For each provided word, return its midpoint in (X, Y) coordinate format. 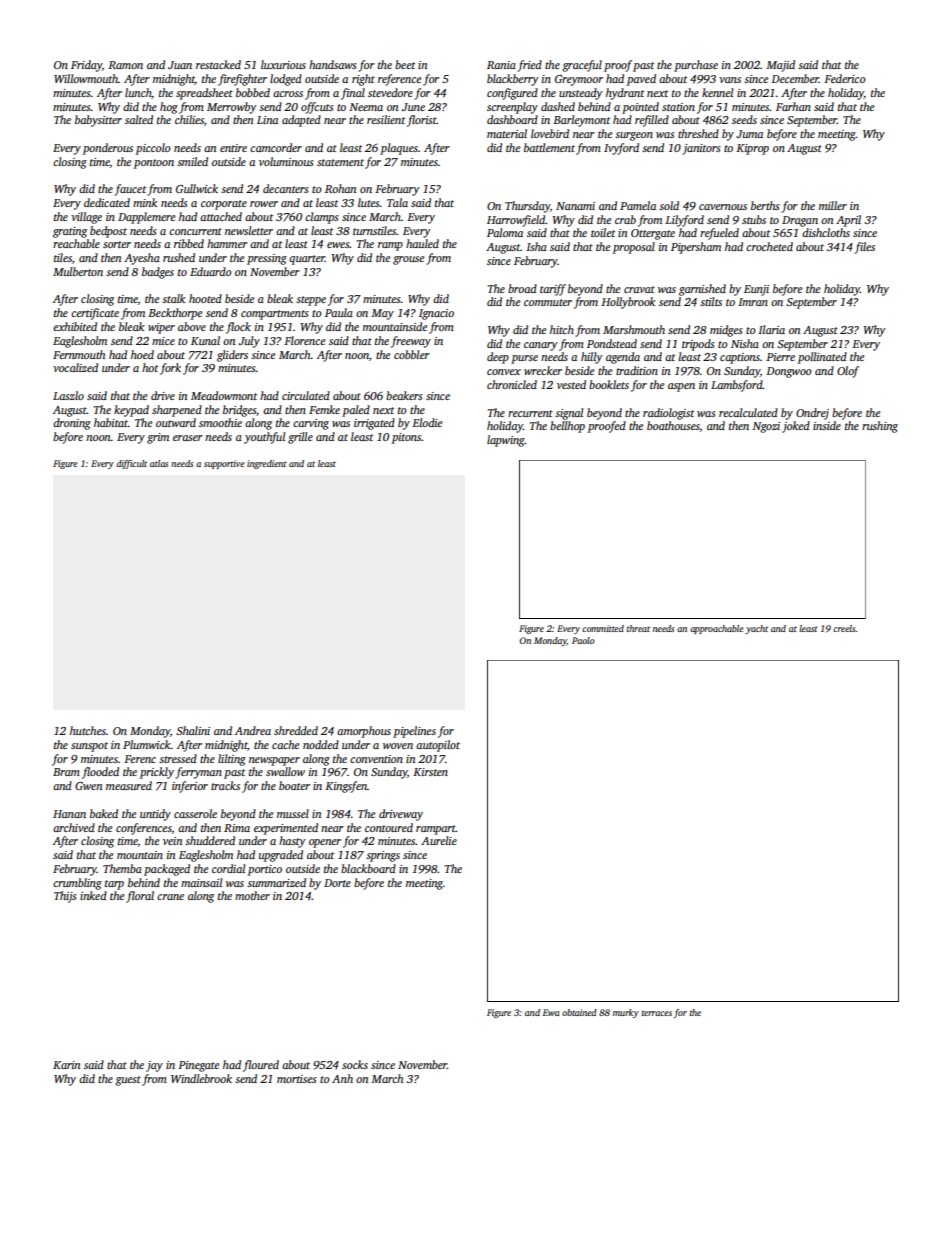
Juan (180, 65)
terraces (656, 1013)
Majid (780, 66)
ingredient (267, 464)
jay (154, 1066)
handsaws (333, 64)
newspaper (274, 761)
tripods (698, 345)
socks (355, 1064)
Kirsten (430, 772)
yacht (756, 629)
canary (541, 346)
